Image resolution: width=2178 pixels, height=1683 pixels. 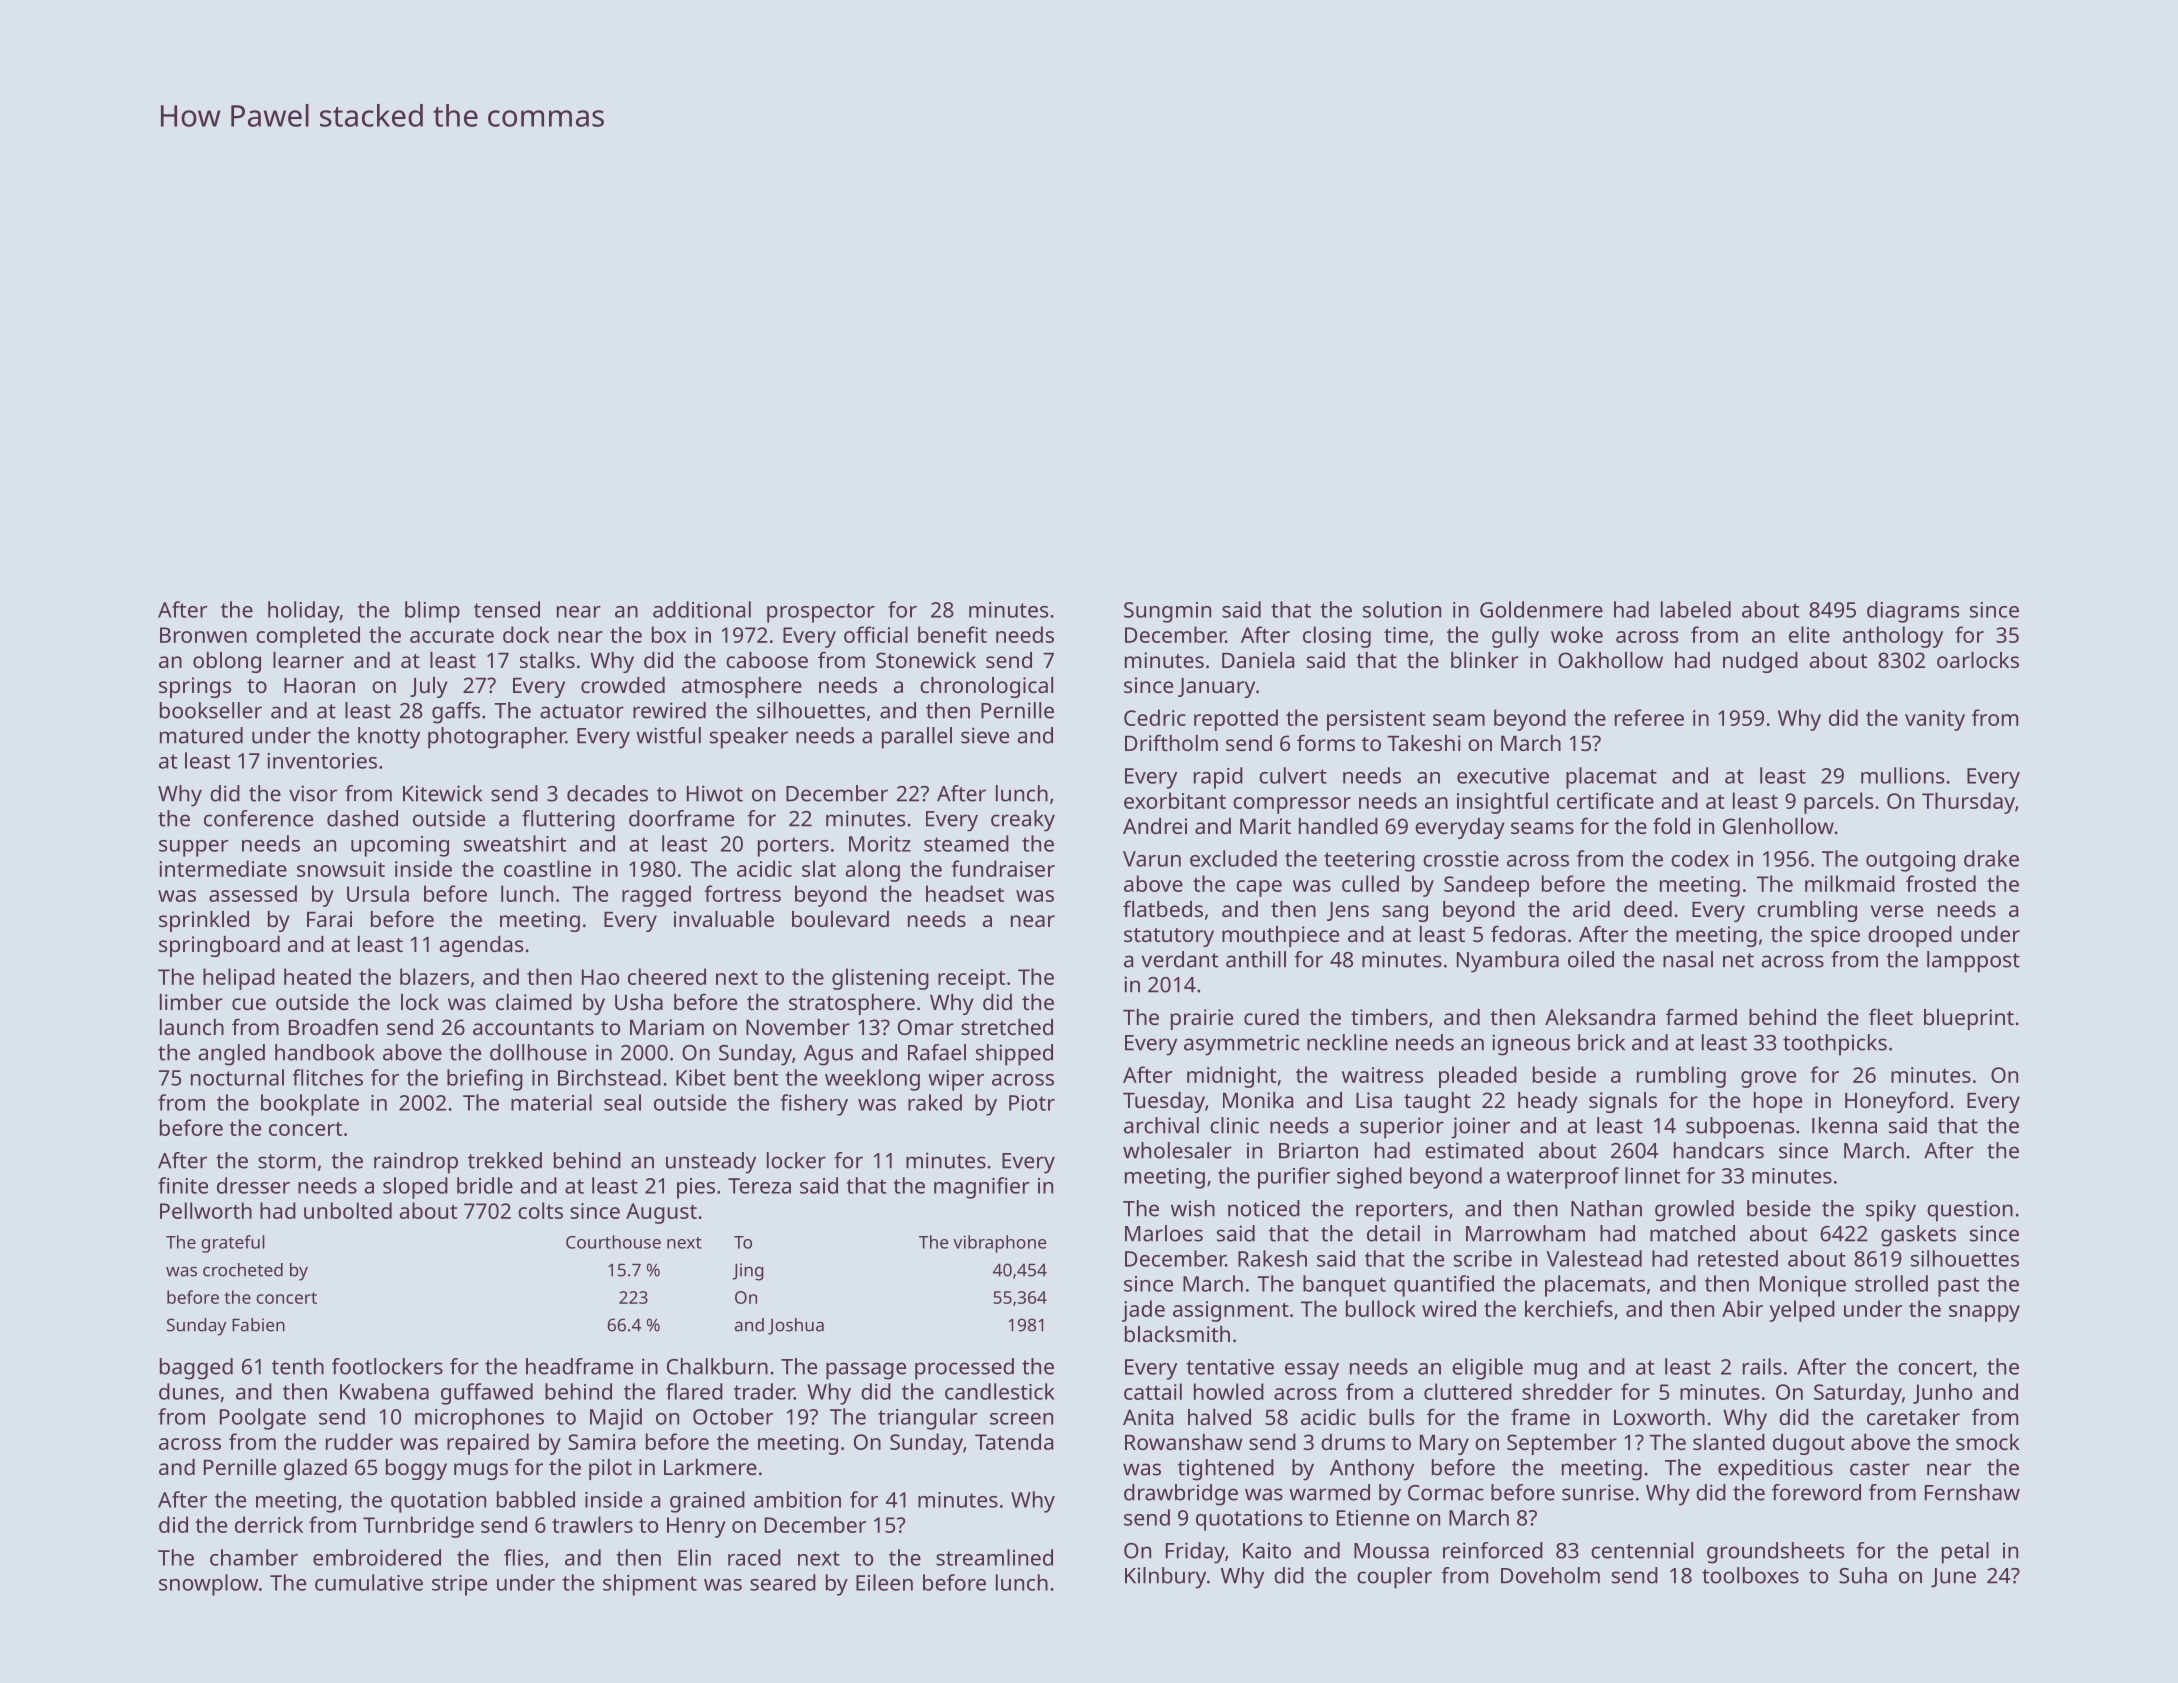 I want to click on chamber, so click(x=254, y=1557).
